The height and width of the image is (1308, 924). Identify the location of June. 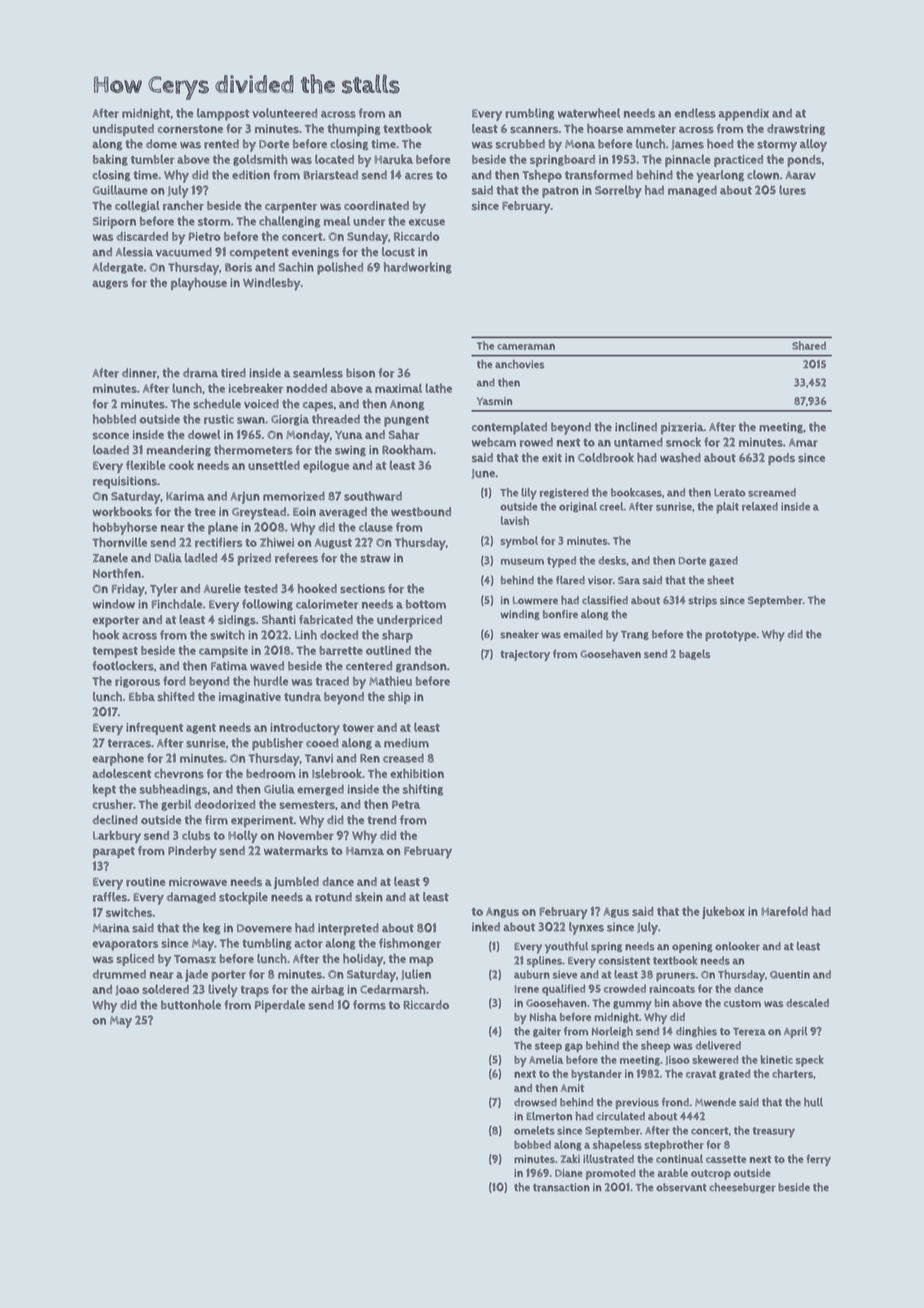
(483, 474).
